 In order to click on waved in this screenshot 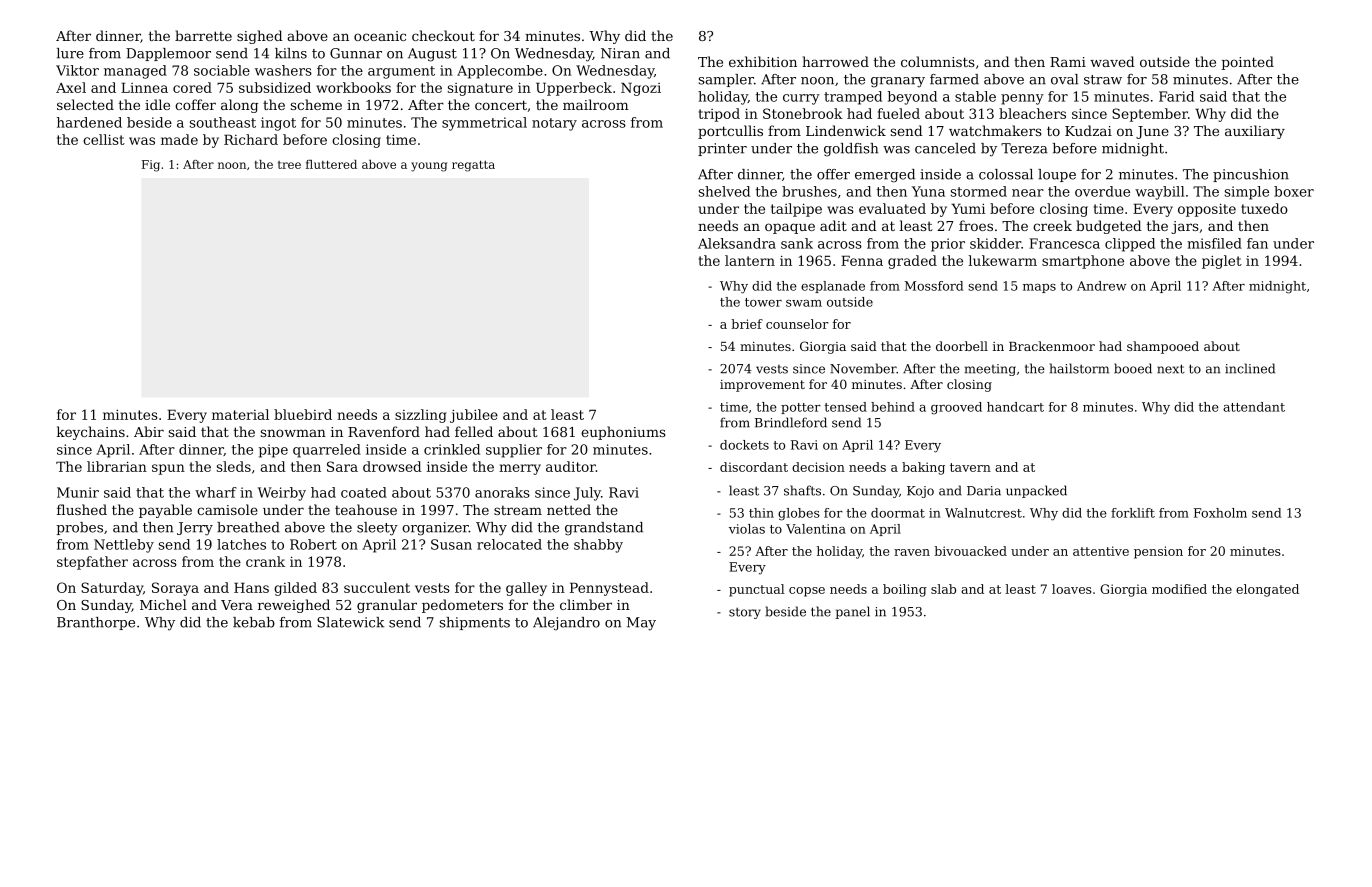, I will do `click(1112, 61)`.
